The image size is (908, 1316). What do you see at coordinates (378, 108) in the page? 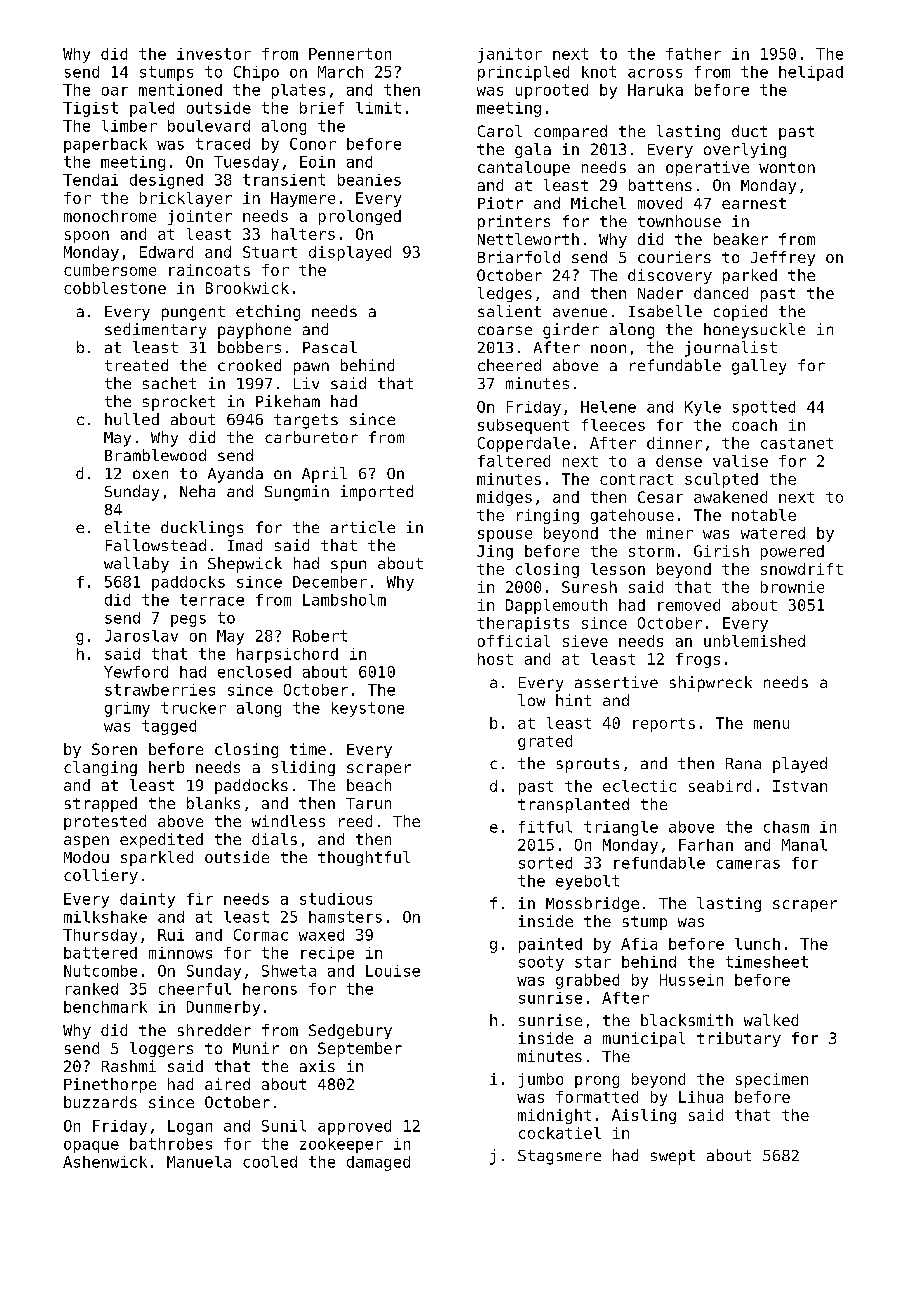
I see `limit` at bounding box center [378, 108].
